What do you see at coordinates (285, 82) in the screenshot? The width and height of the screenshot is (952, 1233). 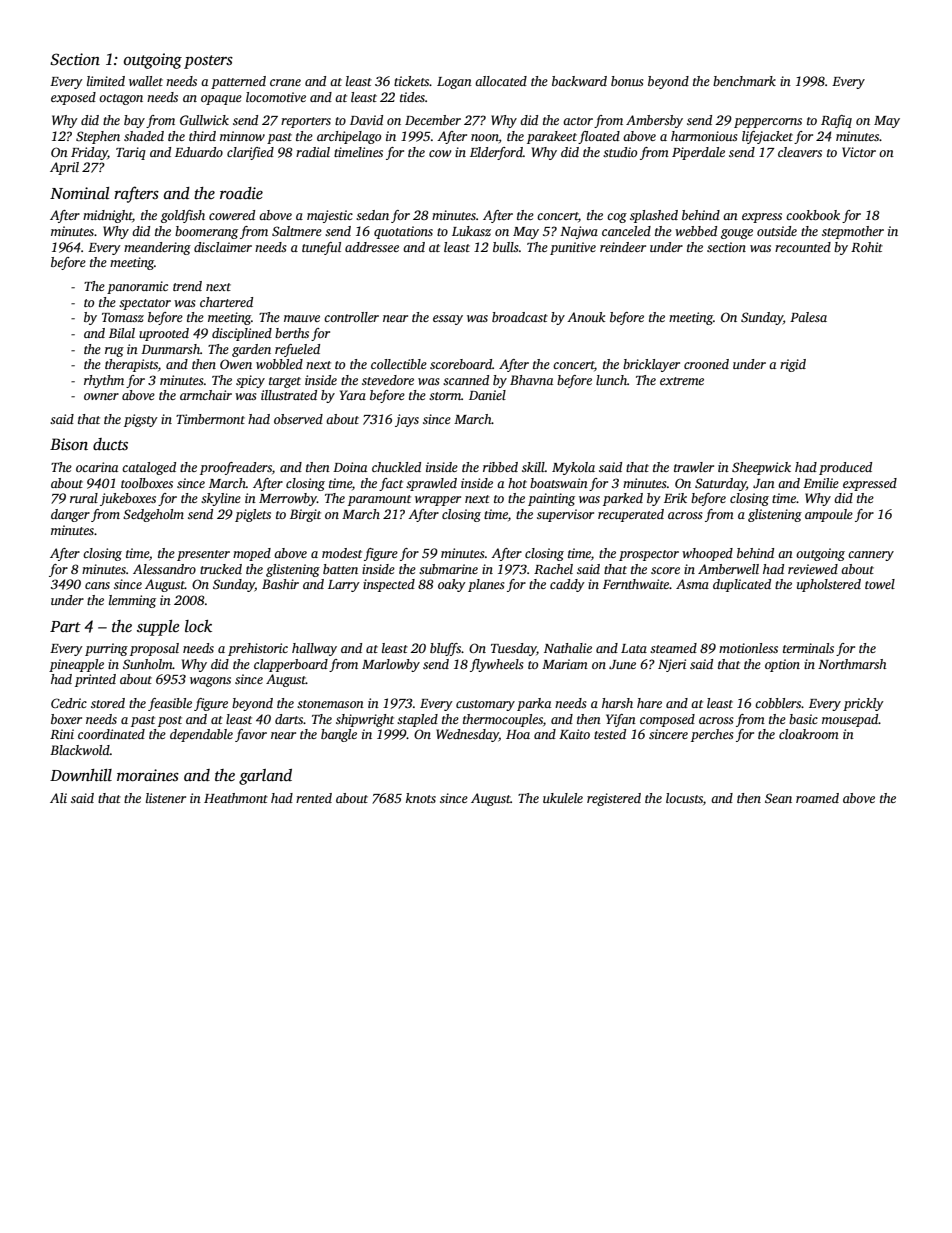 I see `crane` at bounding box center [285, 82].
